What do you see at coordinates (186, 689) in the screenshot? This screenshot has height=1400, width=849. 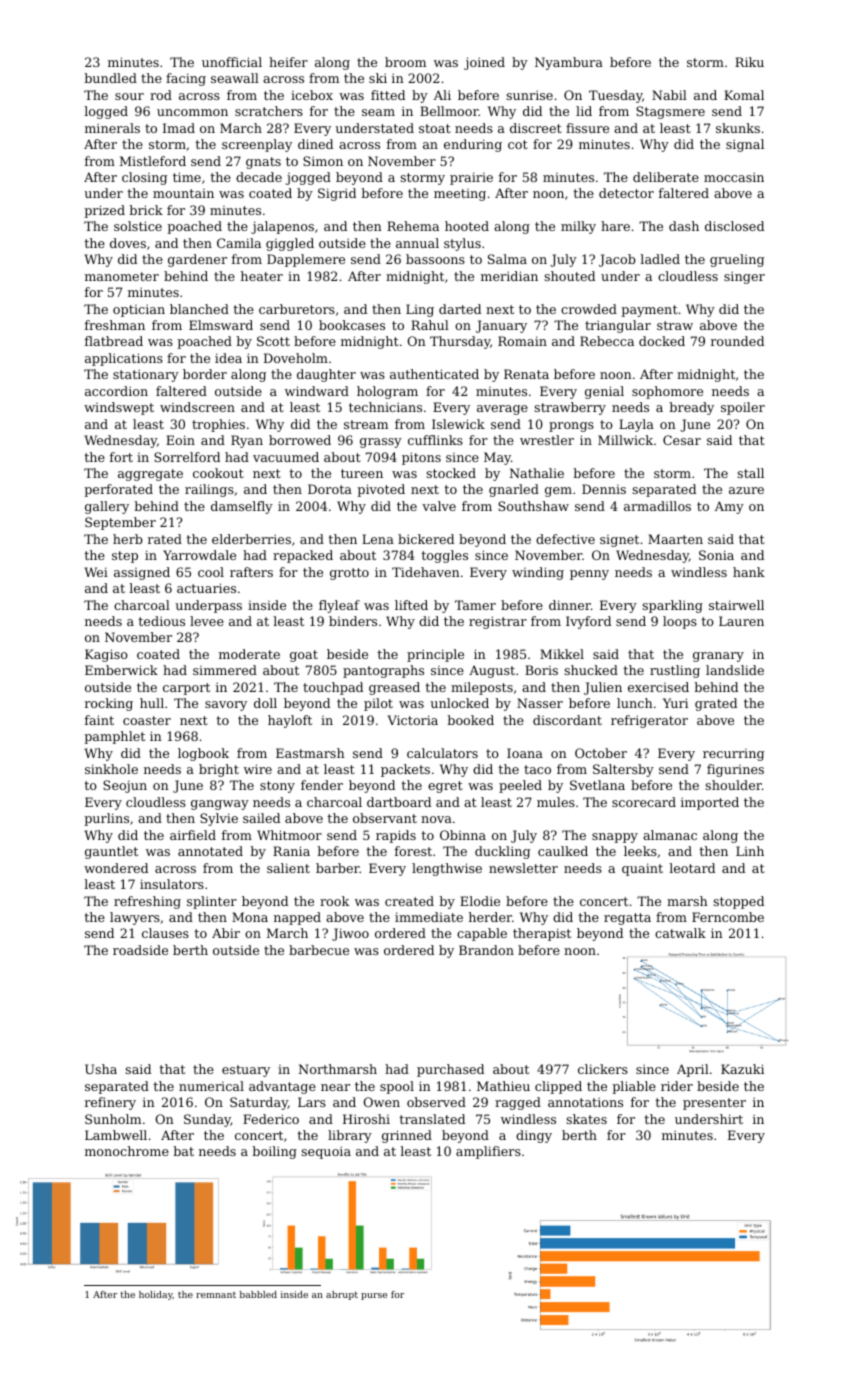 I see `carport` at bounding box center [186, 689].
